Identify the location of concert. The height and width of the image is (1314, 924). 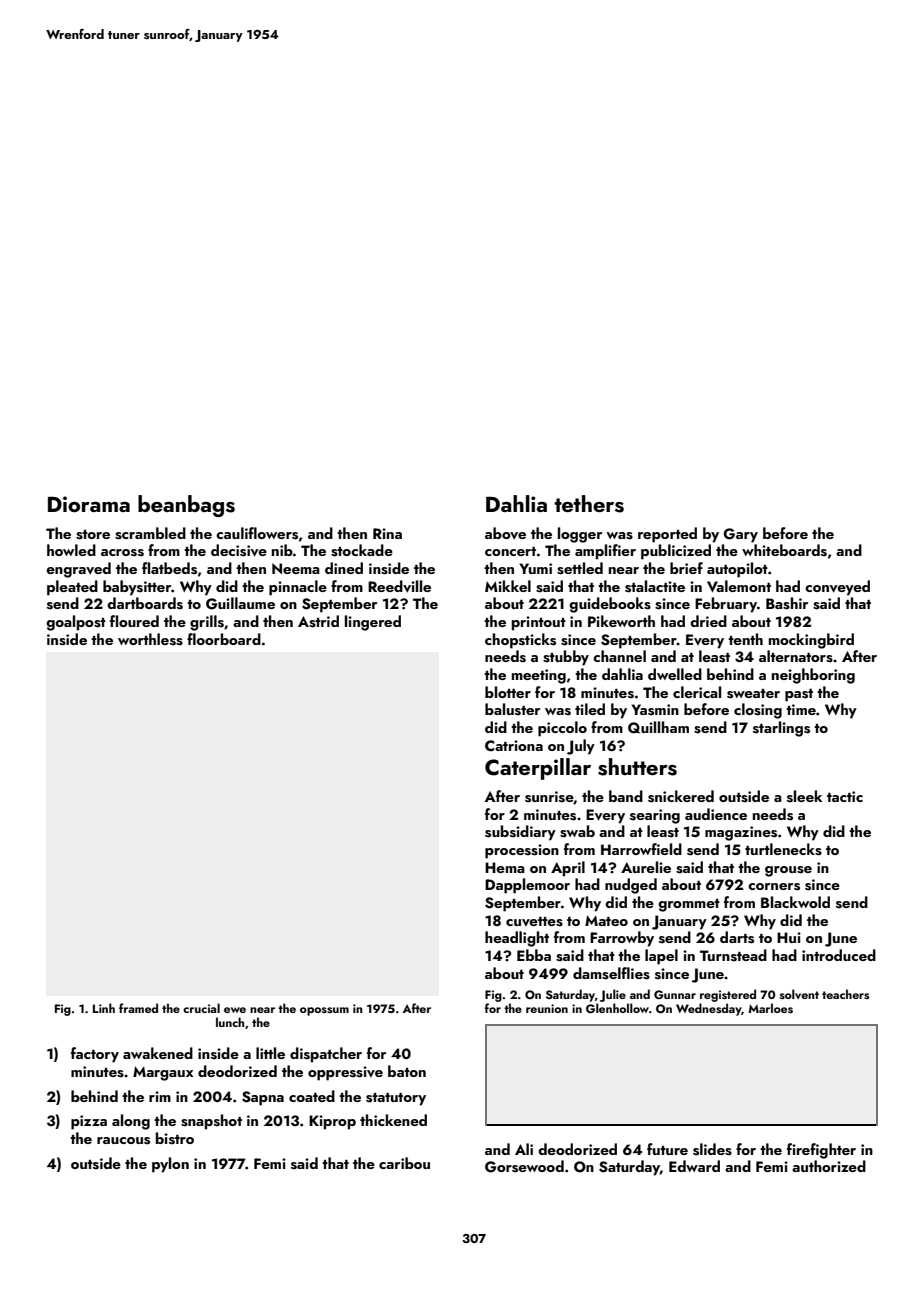
(510, 551).
